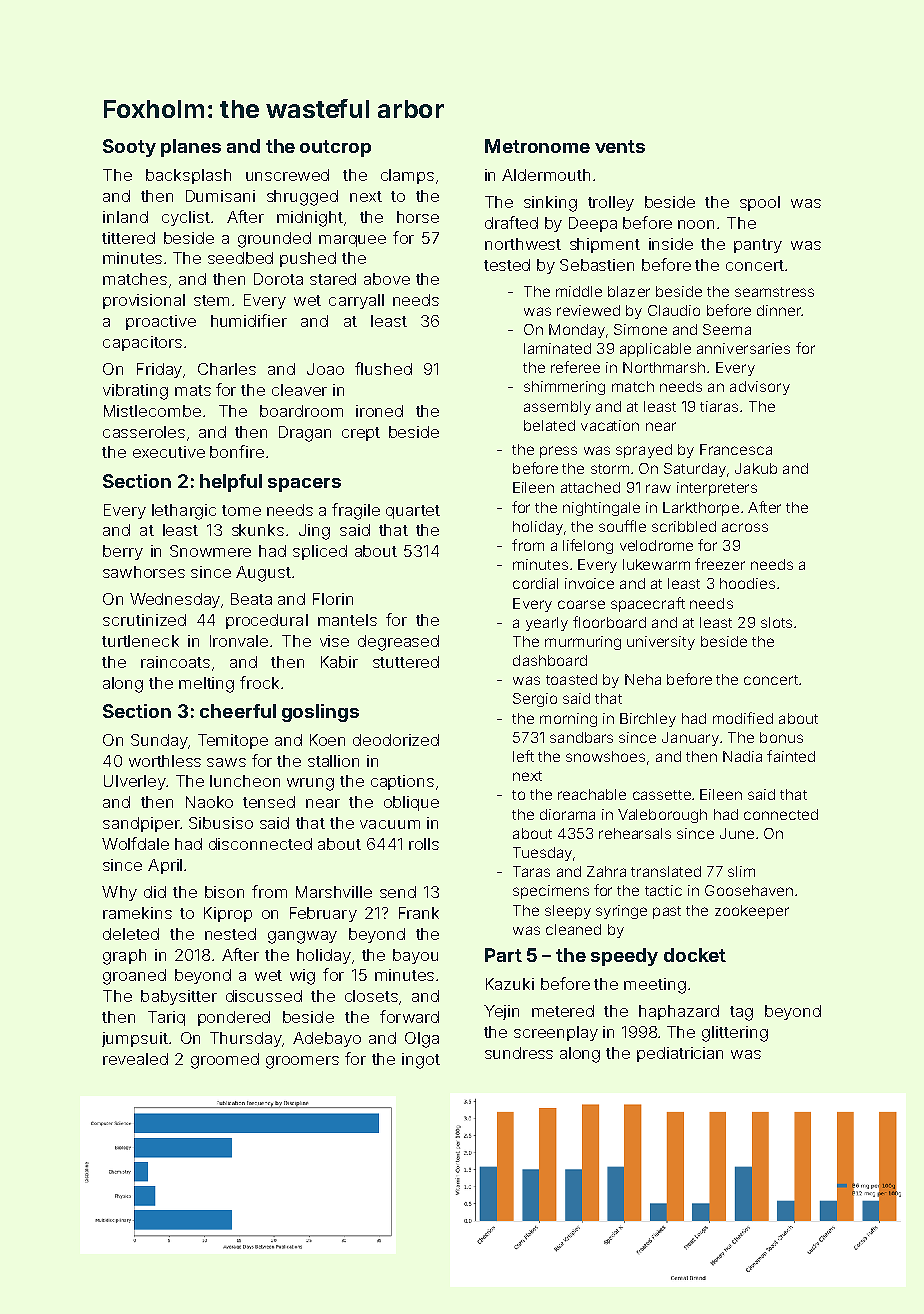 This image has width=924, height=1314. I want to click on tested, so click(507, 265).
